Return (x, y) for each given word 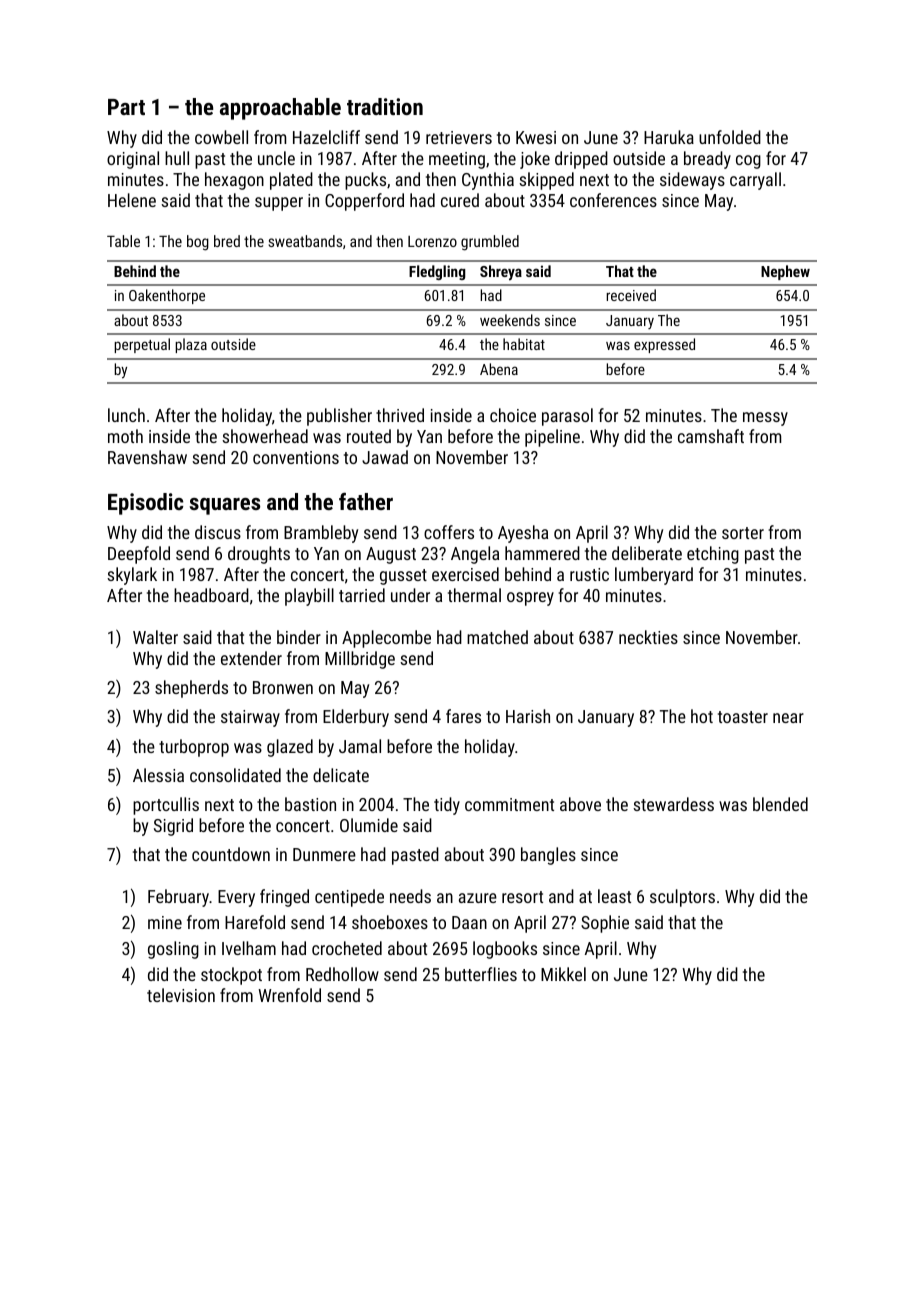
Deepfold (139, 555)
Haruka (669, 137)
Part (126, 107)
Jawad (385, 457)
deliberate (647, 553)
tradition (385, 106)
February (178, 898)
